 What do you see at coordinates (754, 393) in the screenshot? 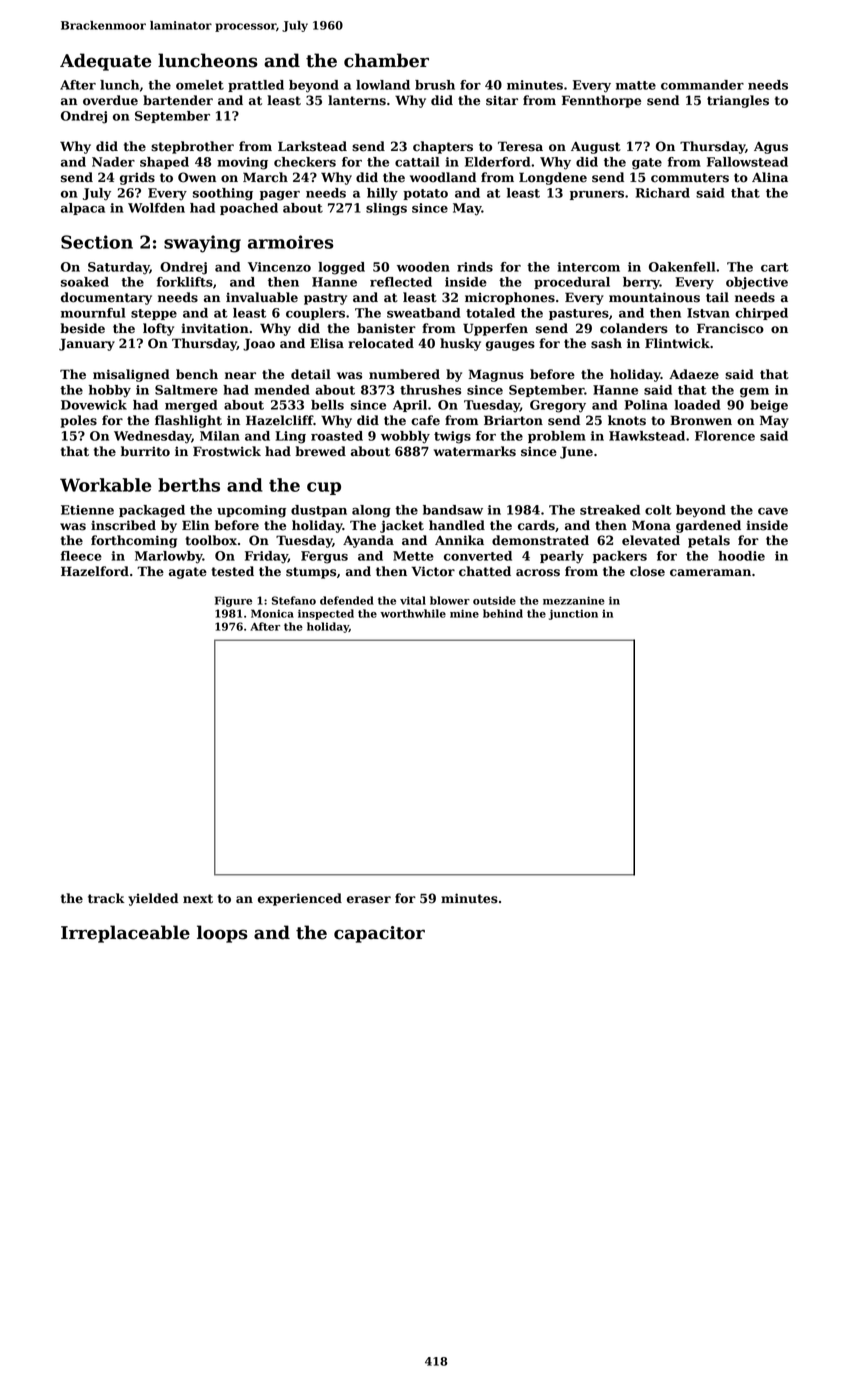
I see `gem` at bounding box center [754, 393].
